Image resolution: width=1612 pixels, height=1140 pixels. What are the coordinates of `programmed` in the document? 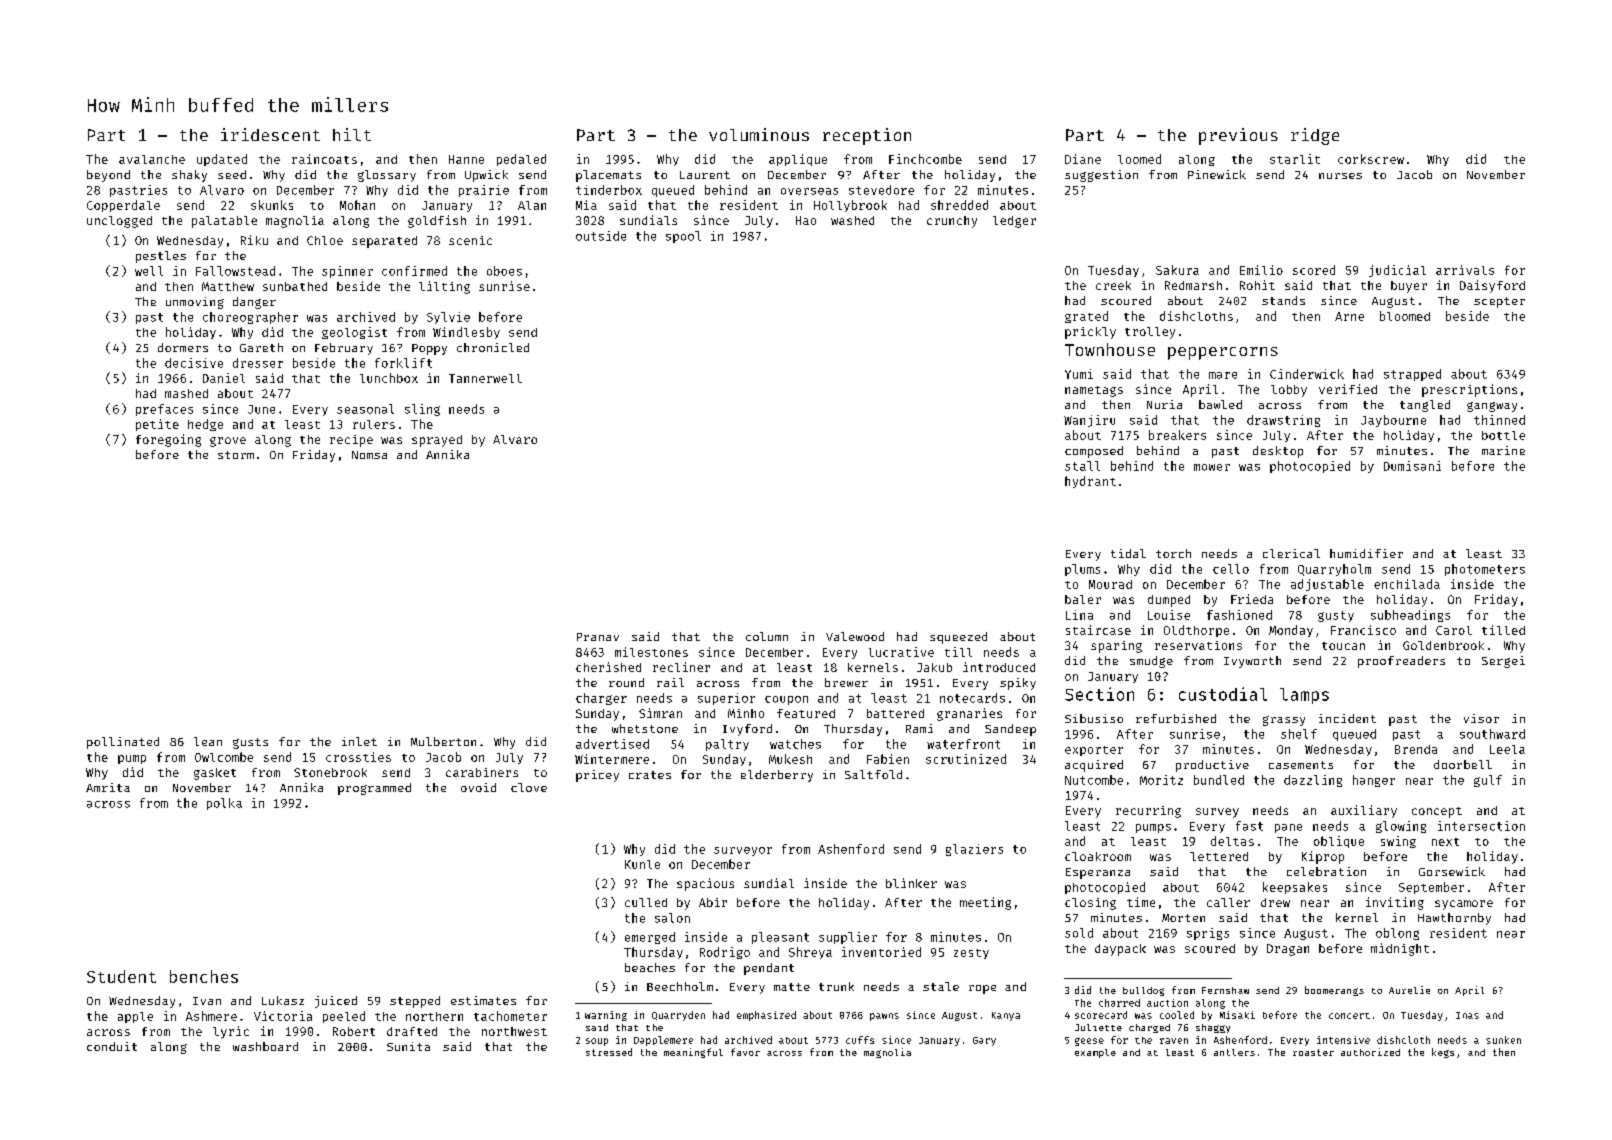 It's located at (374, 789).
